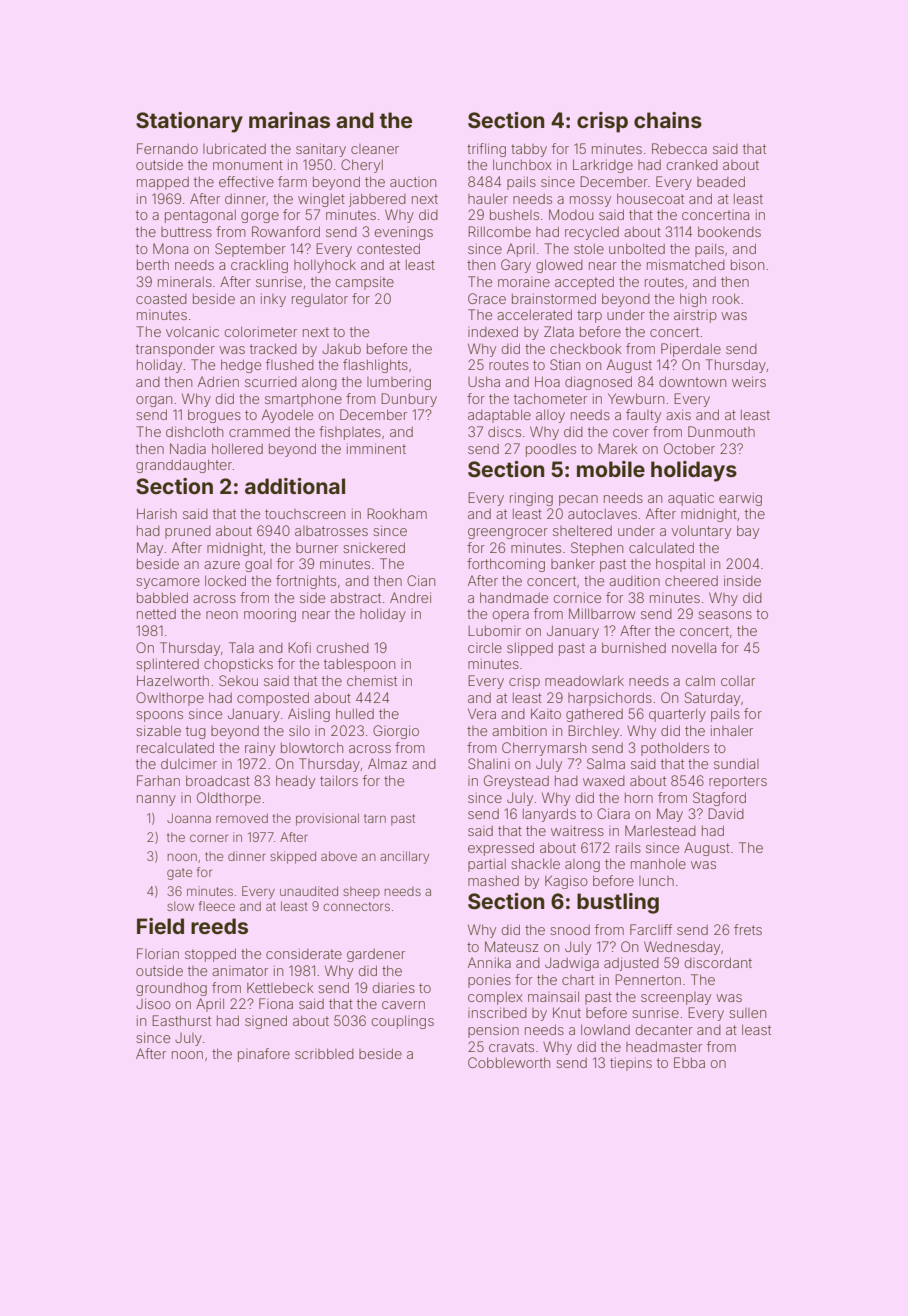 This screenshot has width=908, height=1316. What do you see at coordinates (668, 120) in the screenshot?
I see `chains` at bounding box center [668, 120].
